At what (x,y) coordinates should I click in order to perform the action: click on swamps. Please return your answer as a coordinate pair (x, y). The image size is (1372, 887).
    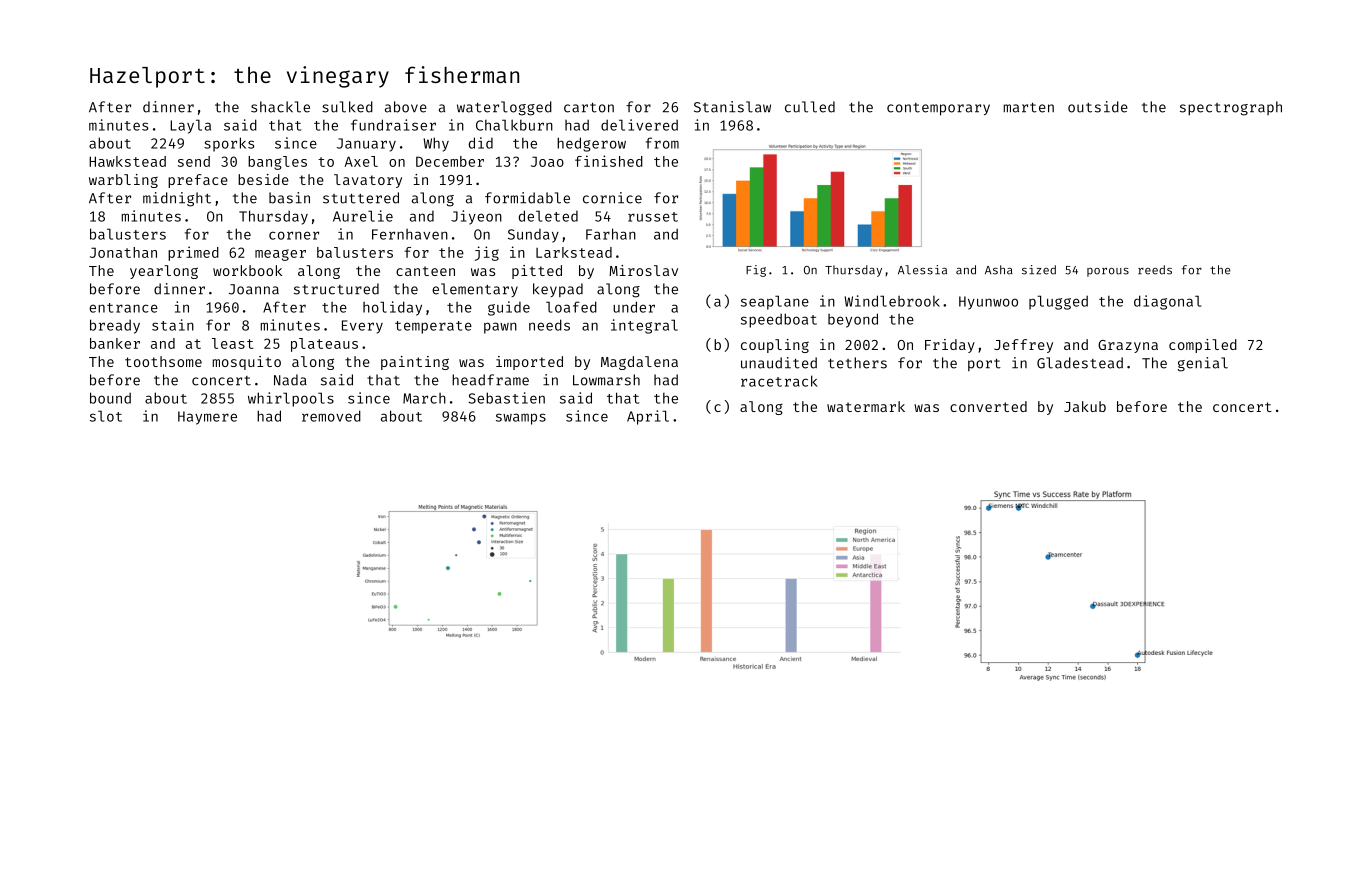
    Looking at the image, I should click on (521, 419).
